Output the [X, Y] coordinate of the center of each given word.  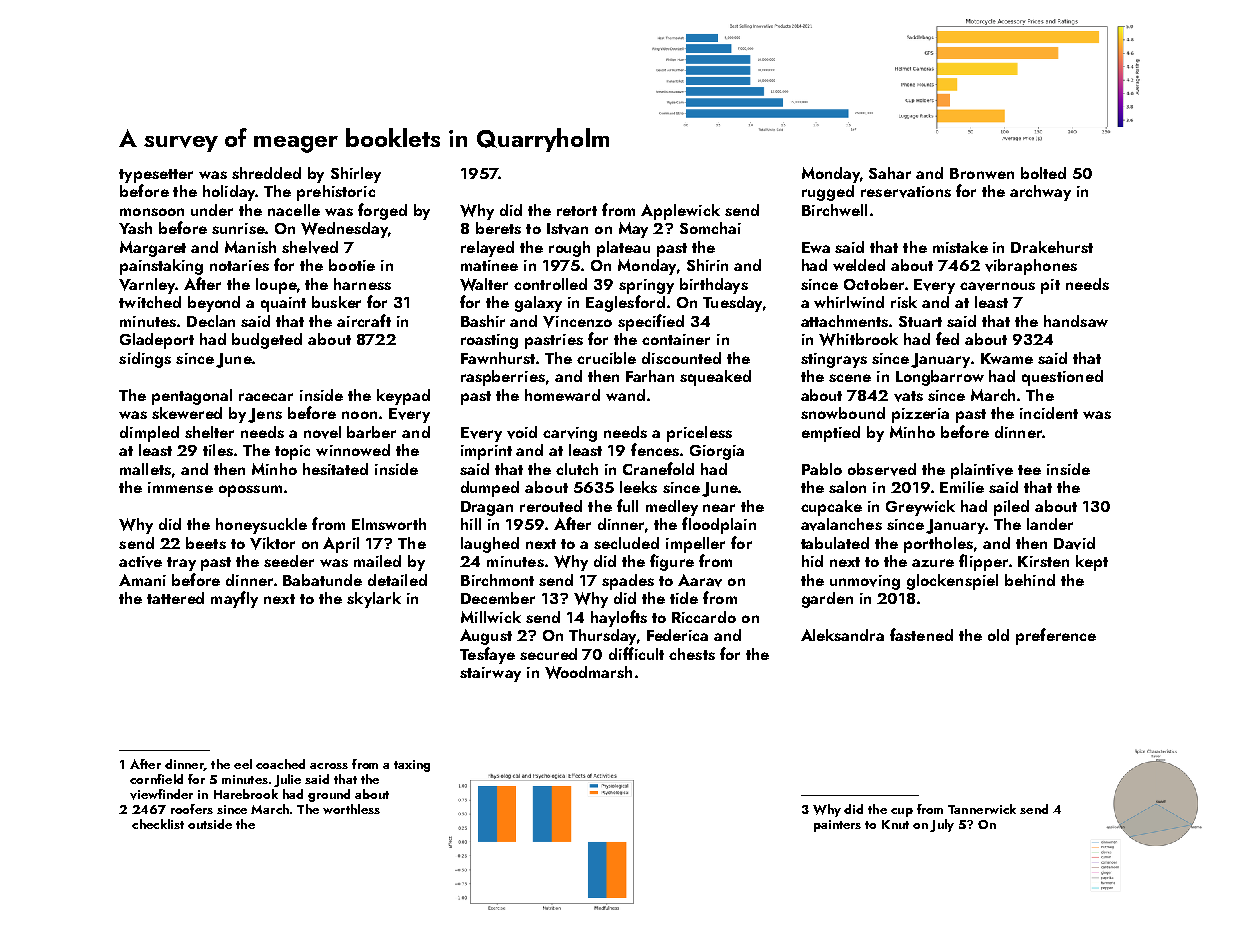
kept [1092, 563]
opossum [250, 491]
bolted [1043, 173]
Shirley [356, 175]
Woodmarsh [588, 672]
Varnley [147, 286]
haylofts [619, 618]
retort [577, 211]
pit [1050, 286]
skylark [374, 600]
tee [1029, 470]
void [522, 432]
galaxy [538, 304]
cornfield [156, 779]
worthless [351, 809]
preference [1056, 636]
